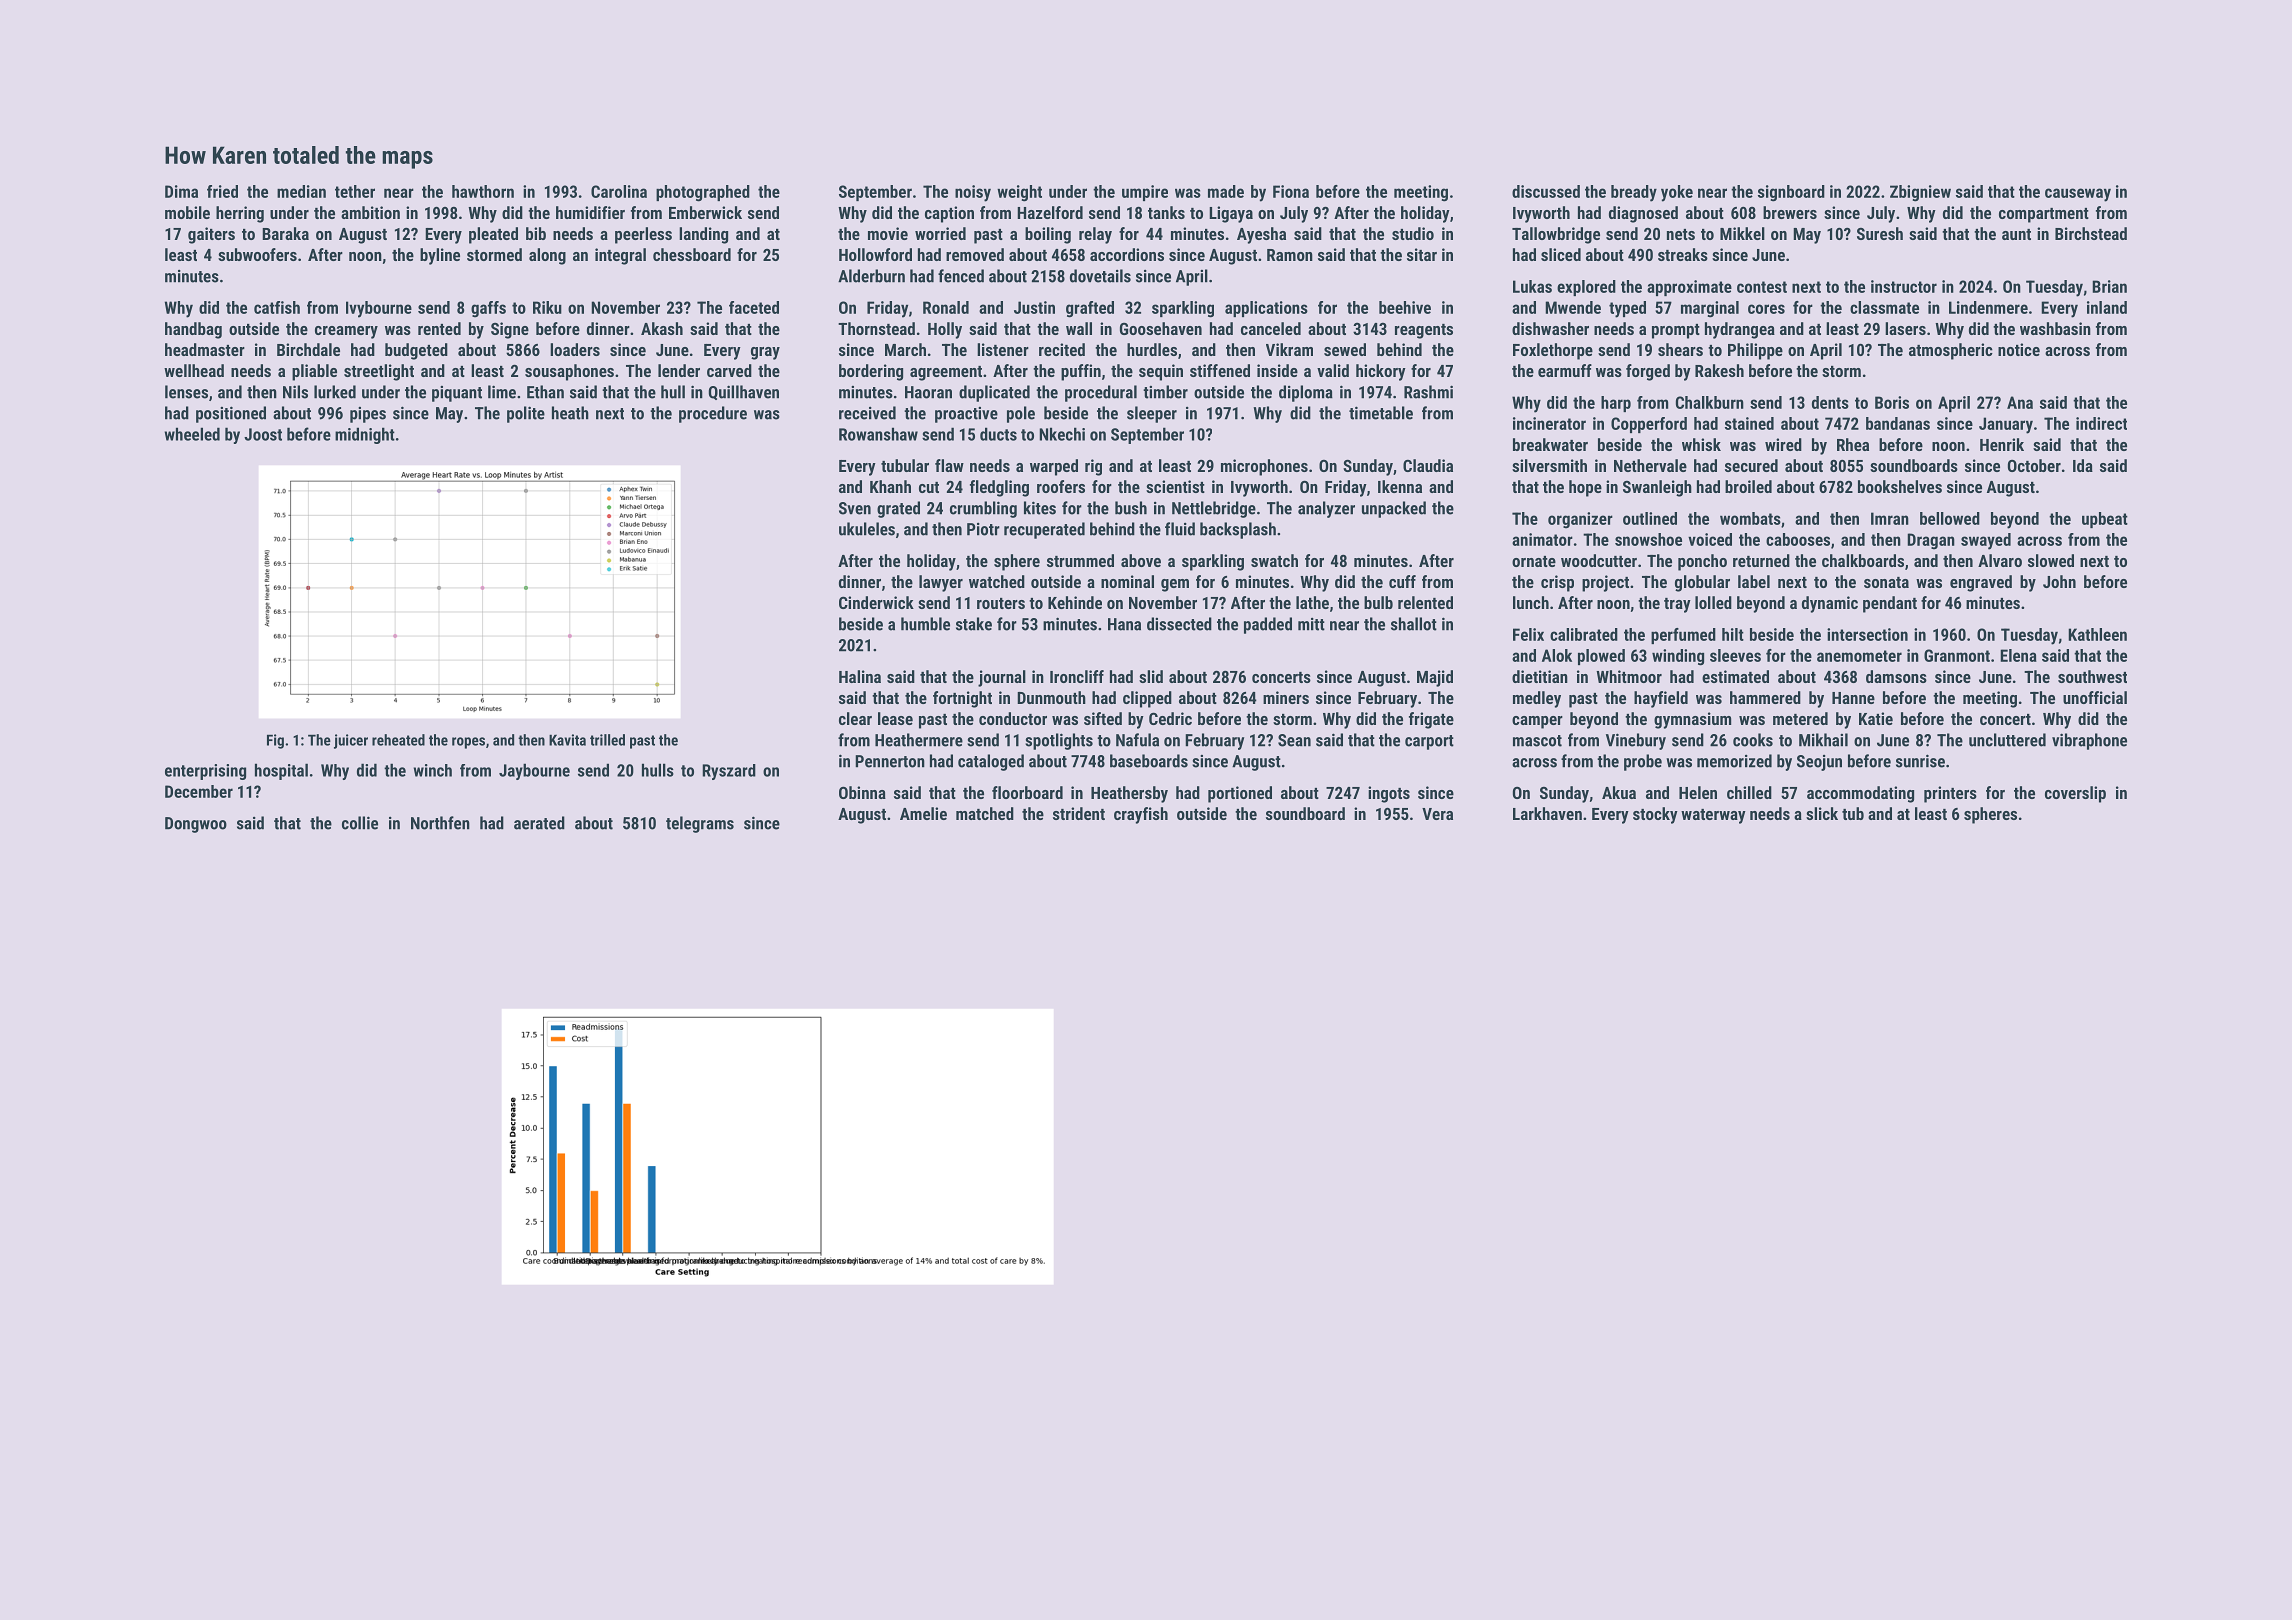  I want to click on Fiona, so click(1291, 191).
